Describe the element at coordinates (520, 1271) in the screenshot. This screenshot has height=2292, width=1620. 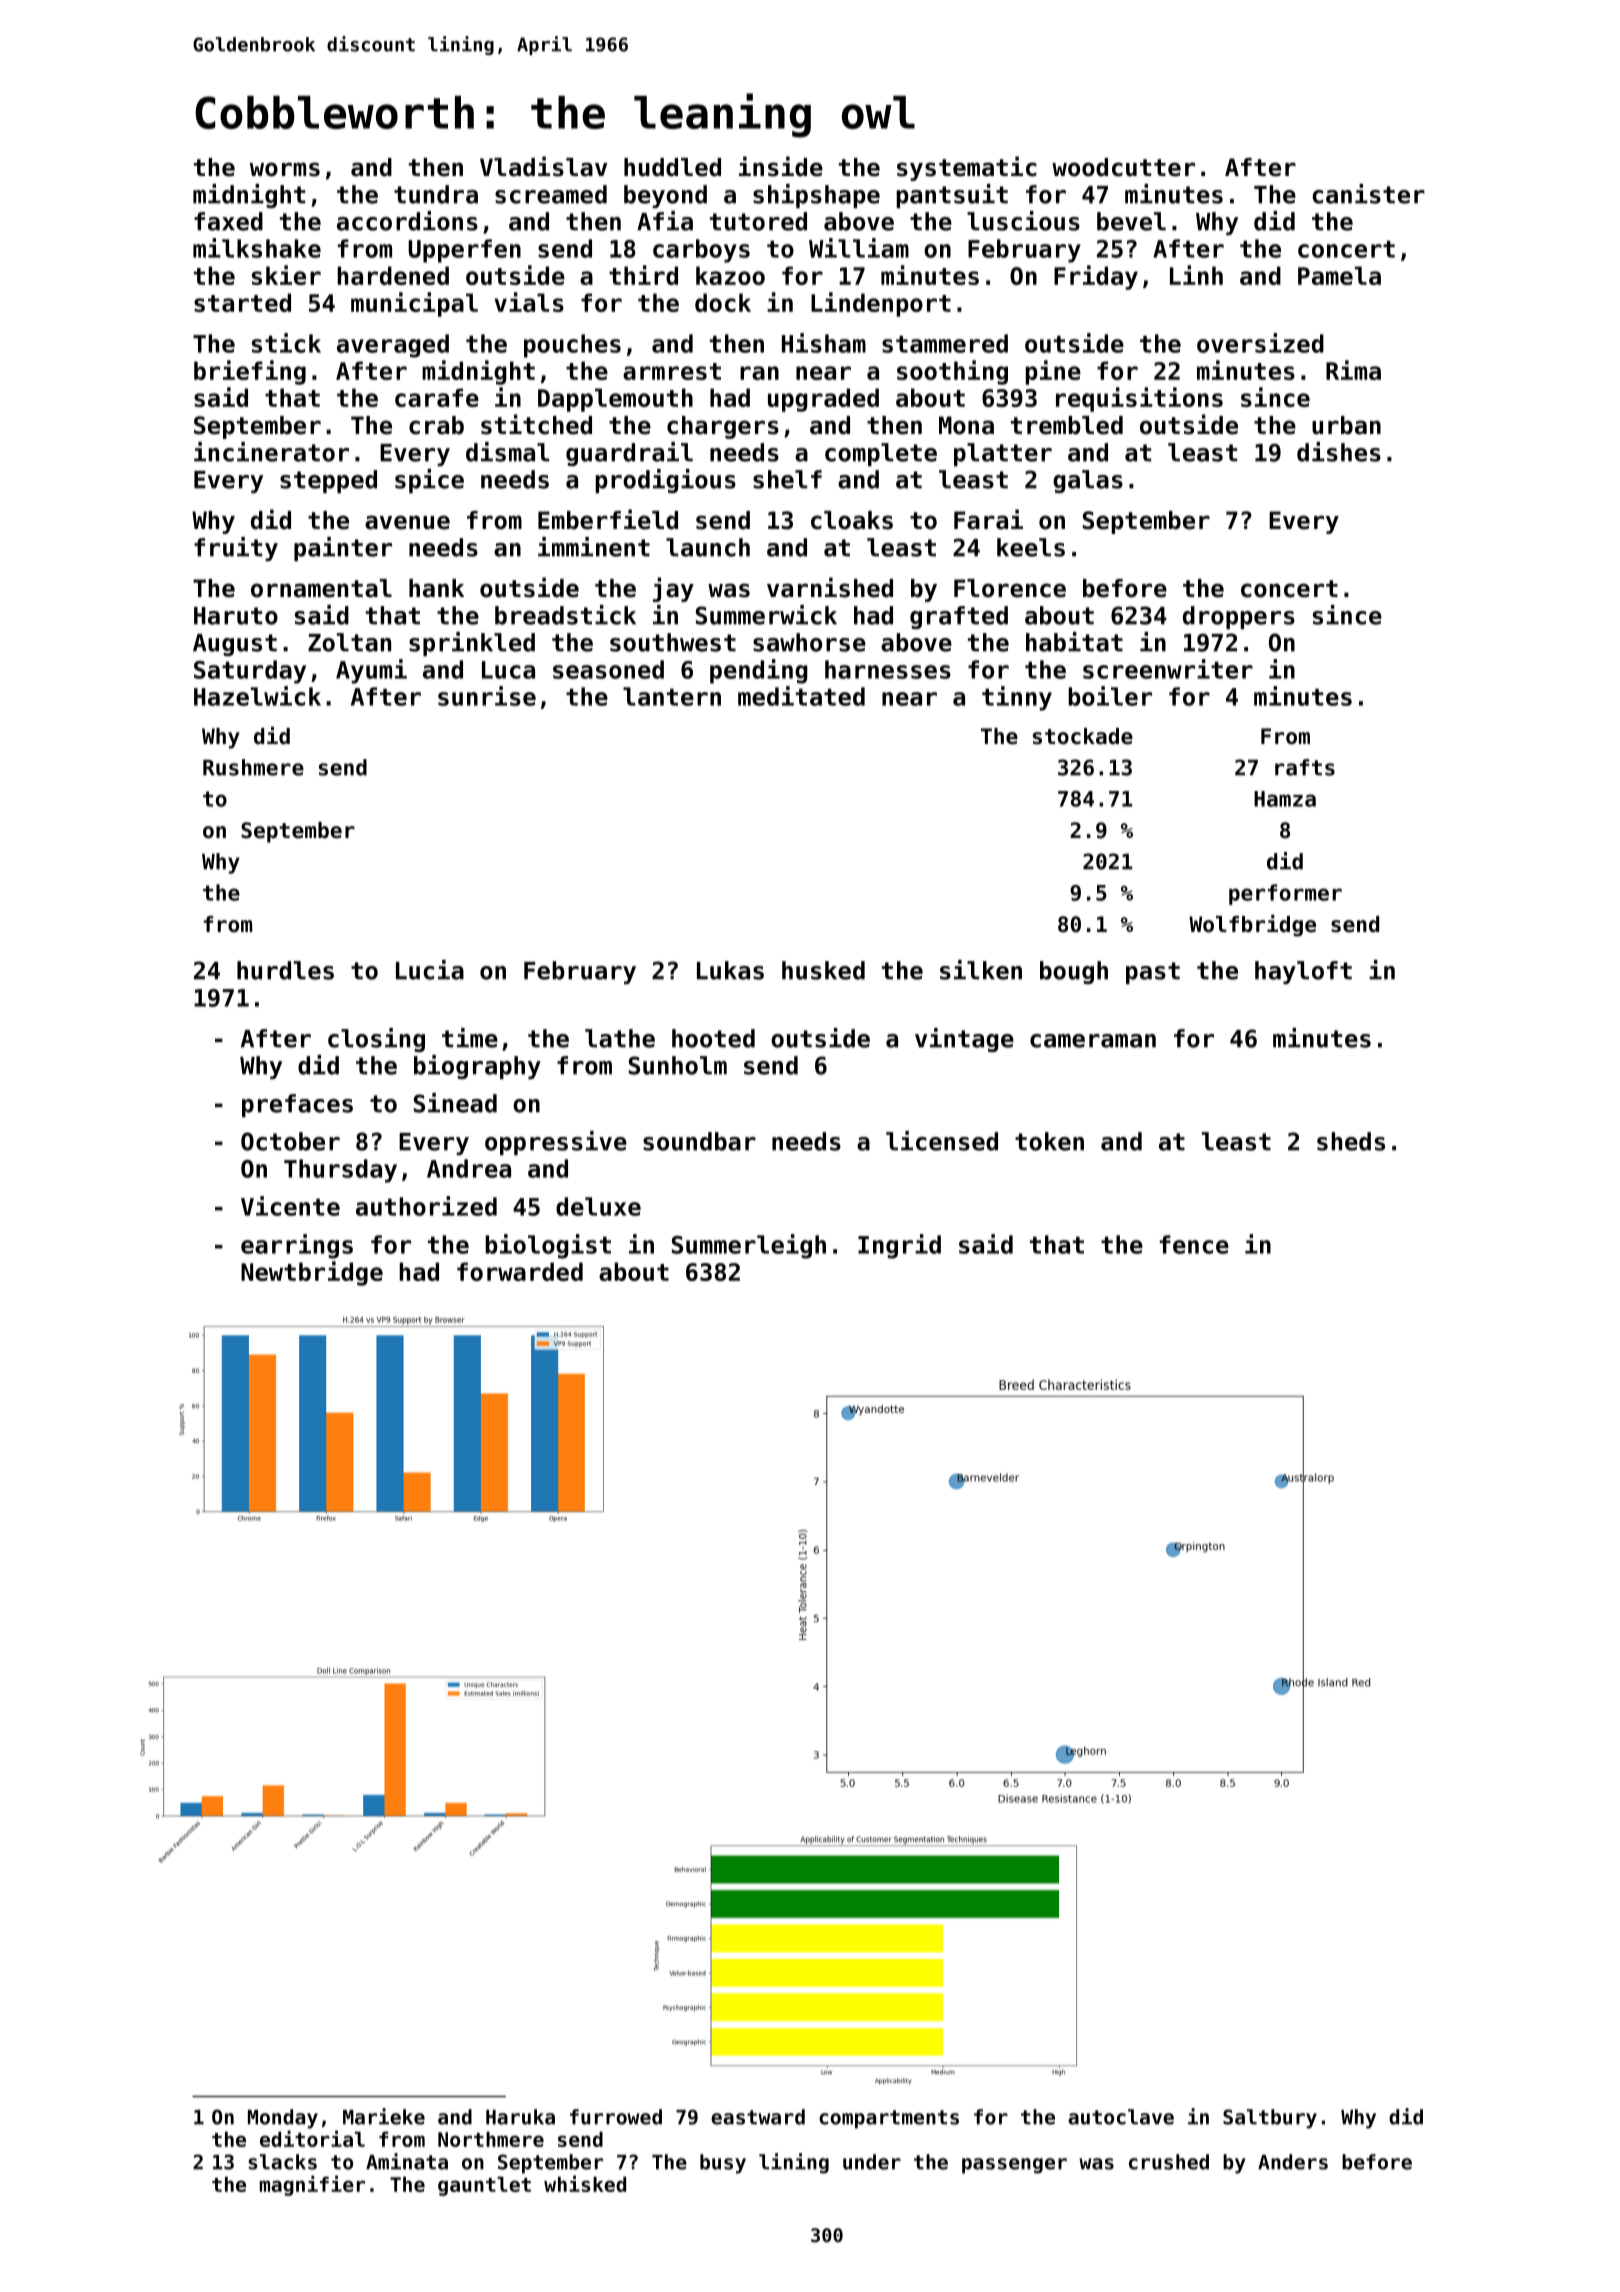
I see `forwarded` at that location.
